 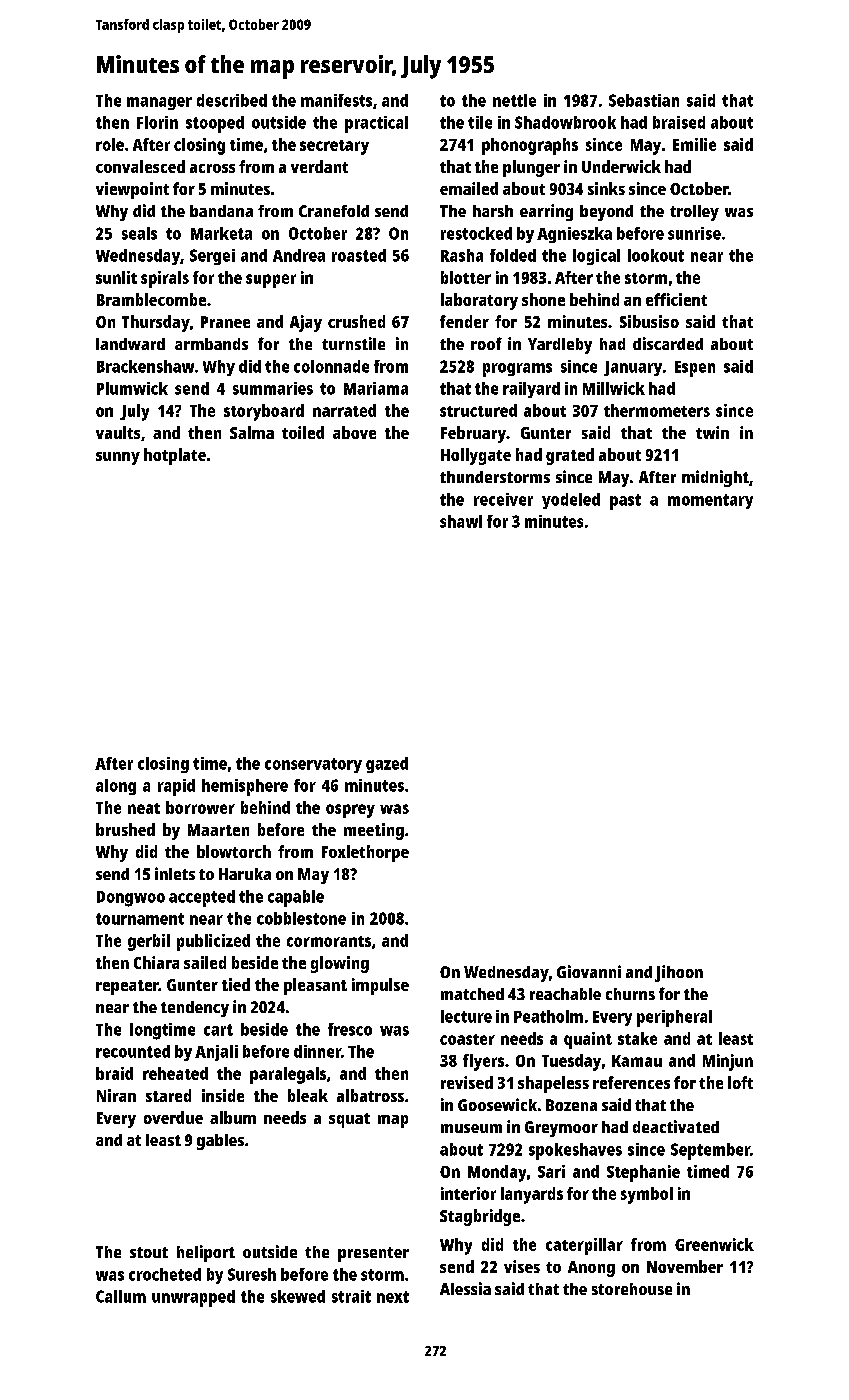 I want to click on Dongwoo, so click(x=131, y=899).
